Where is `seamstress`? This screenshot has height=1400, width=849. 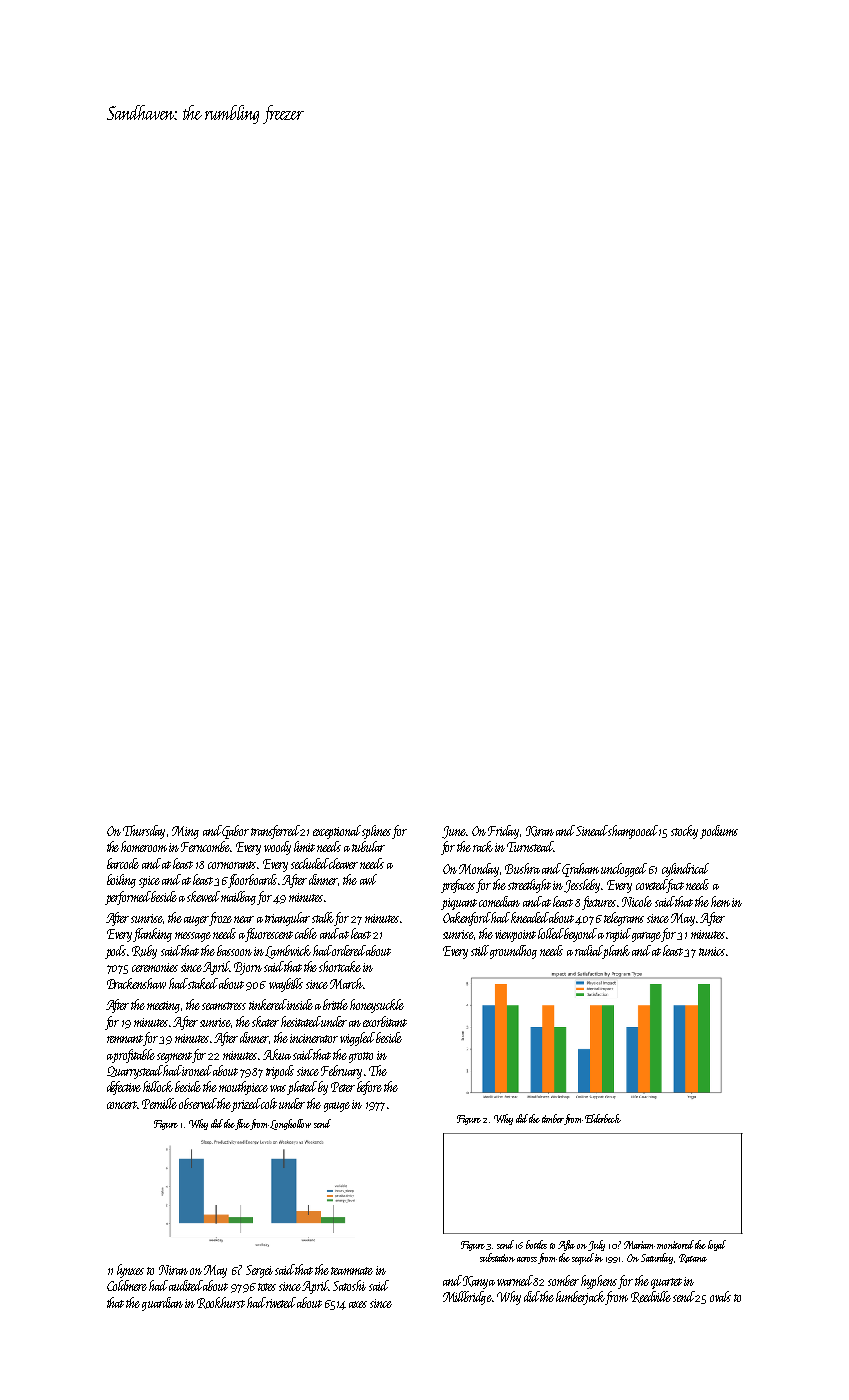 seamstress is located at coordinates (224, 1006).
